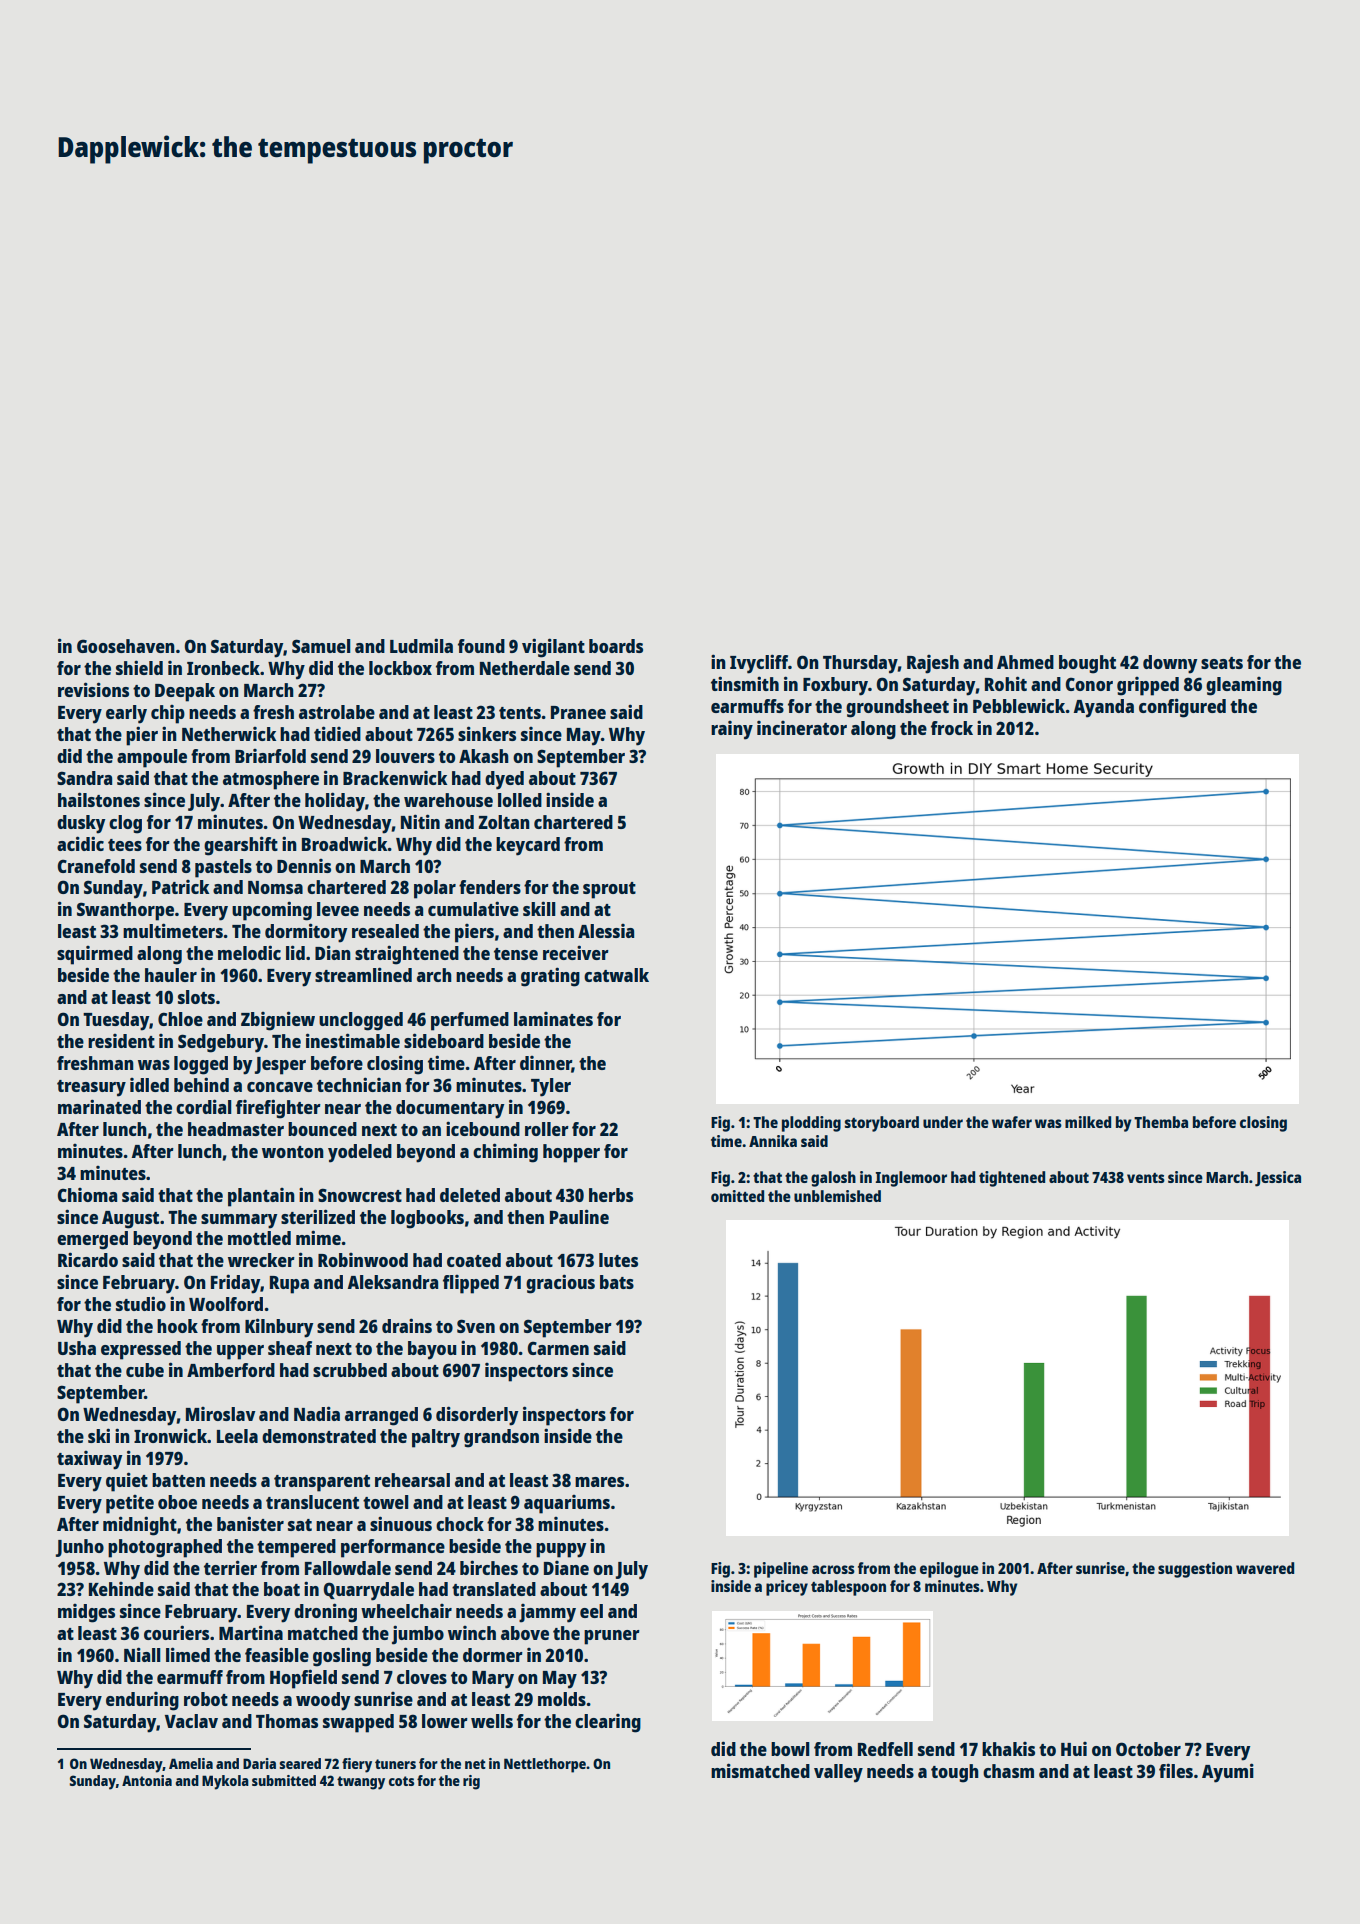 This page has width=1360, height=1924. I want to click on lower, so click(445, 1721).
